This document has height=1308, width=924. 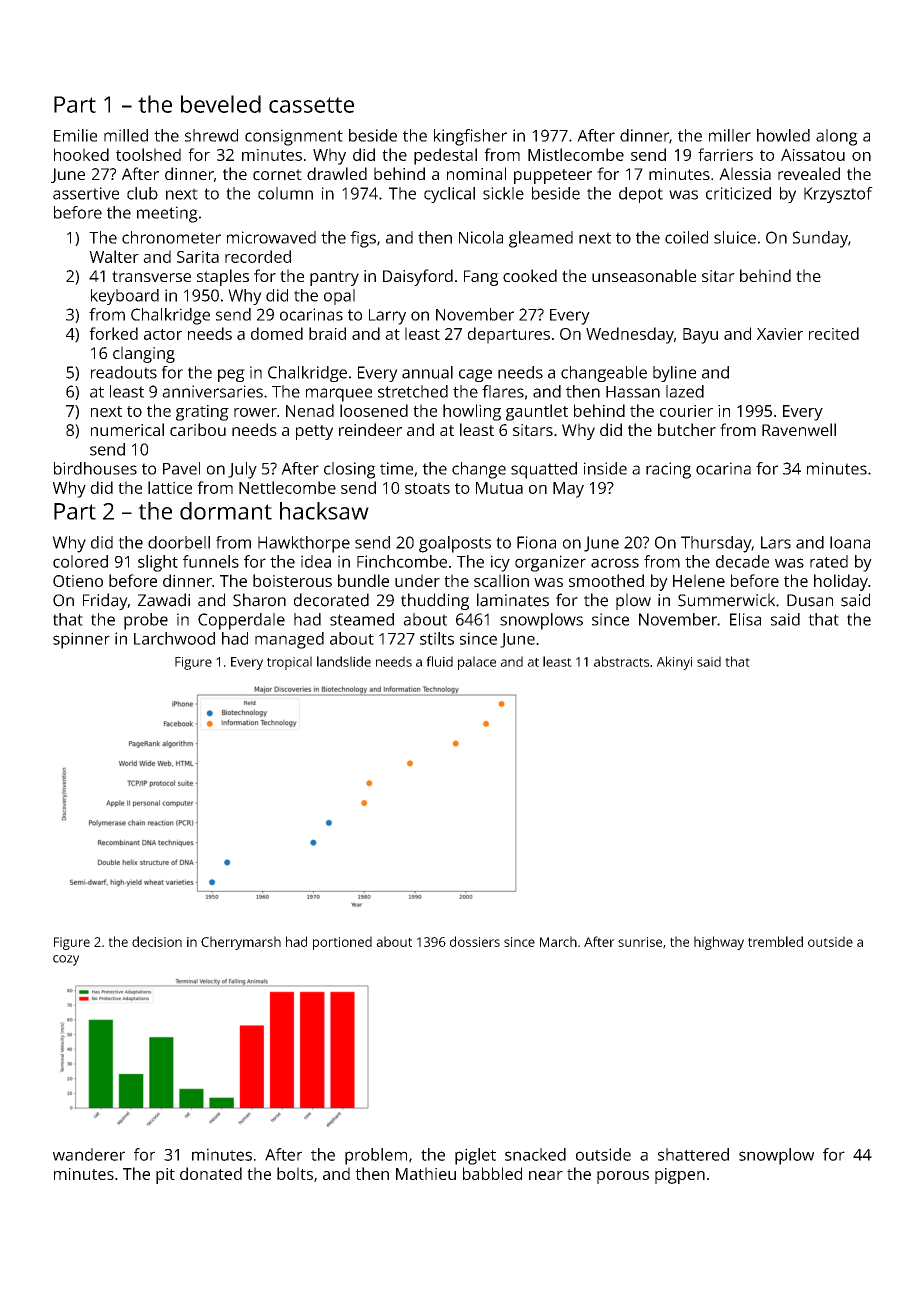 What do you see at coordinates (287, 487) in the document?
I see `Nettlecombe` at bounding box center [287, 487].
